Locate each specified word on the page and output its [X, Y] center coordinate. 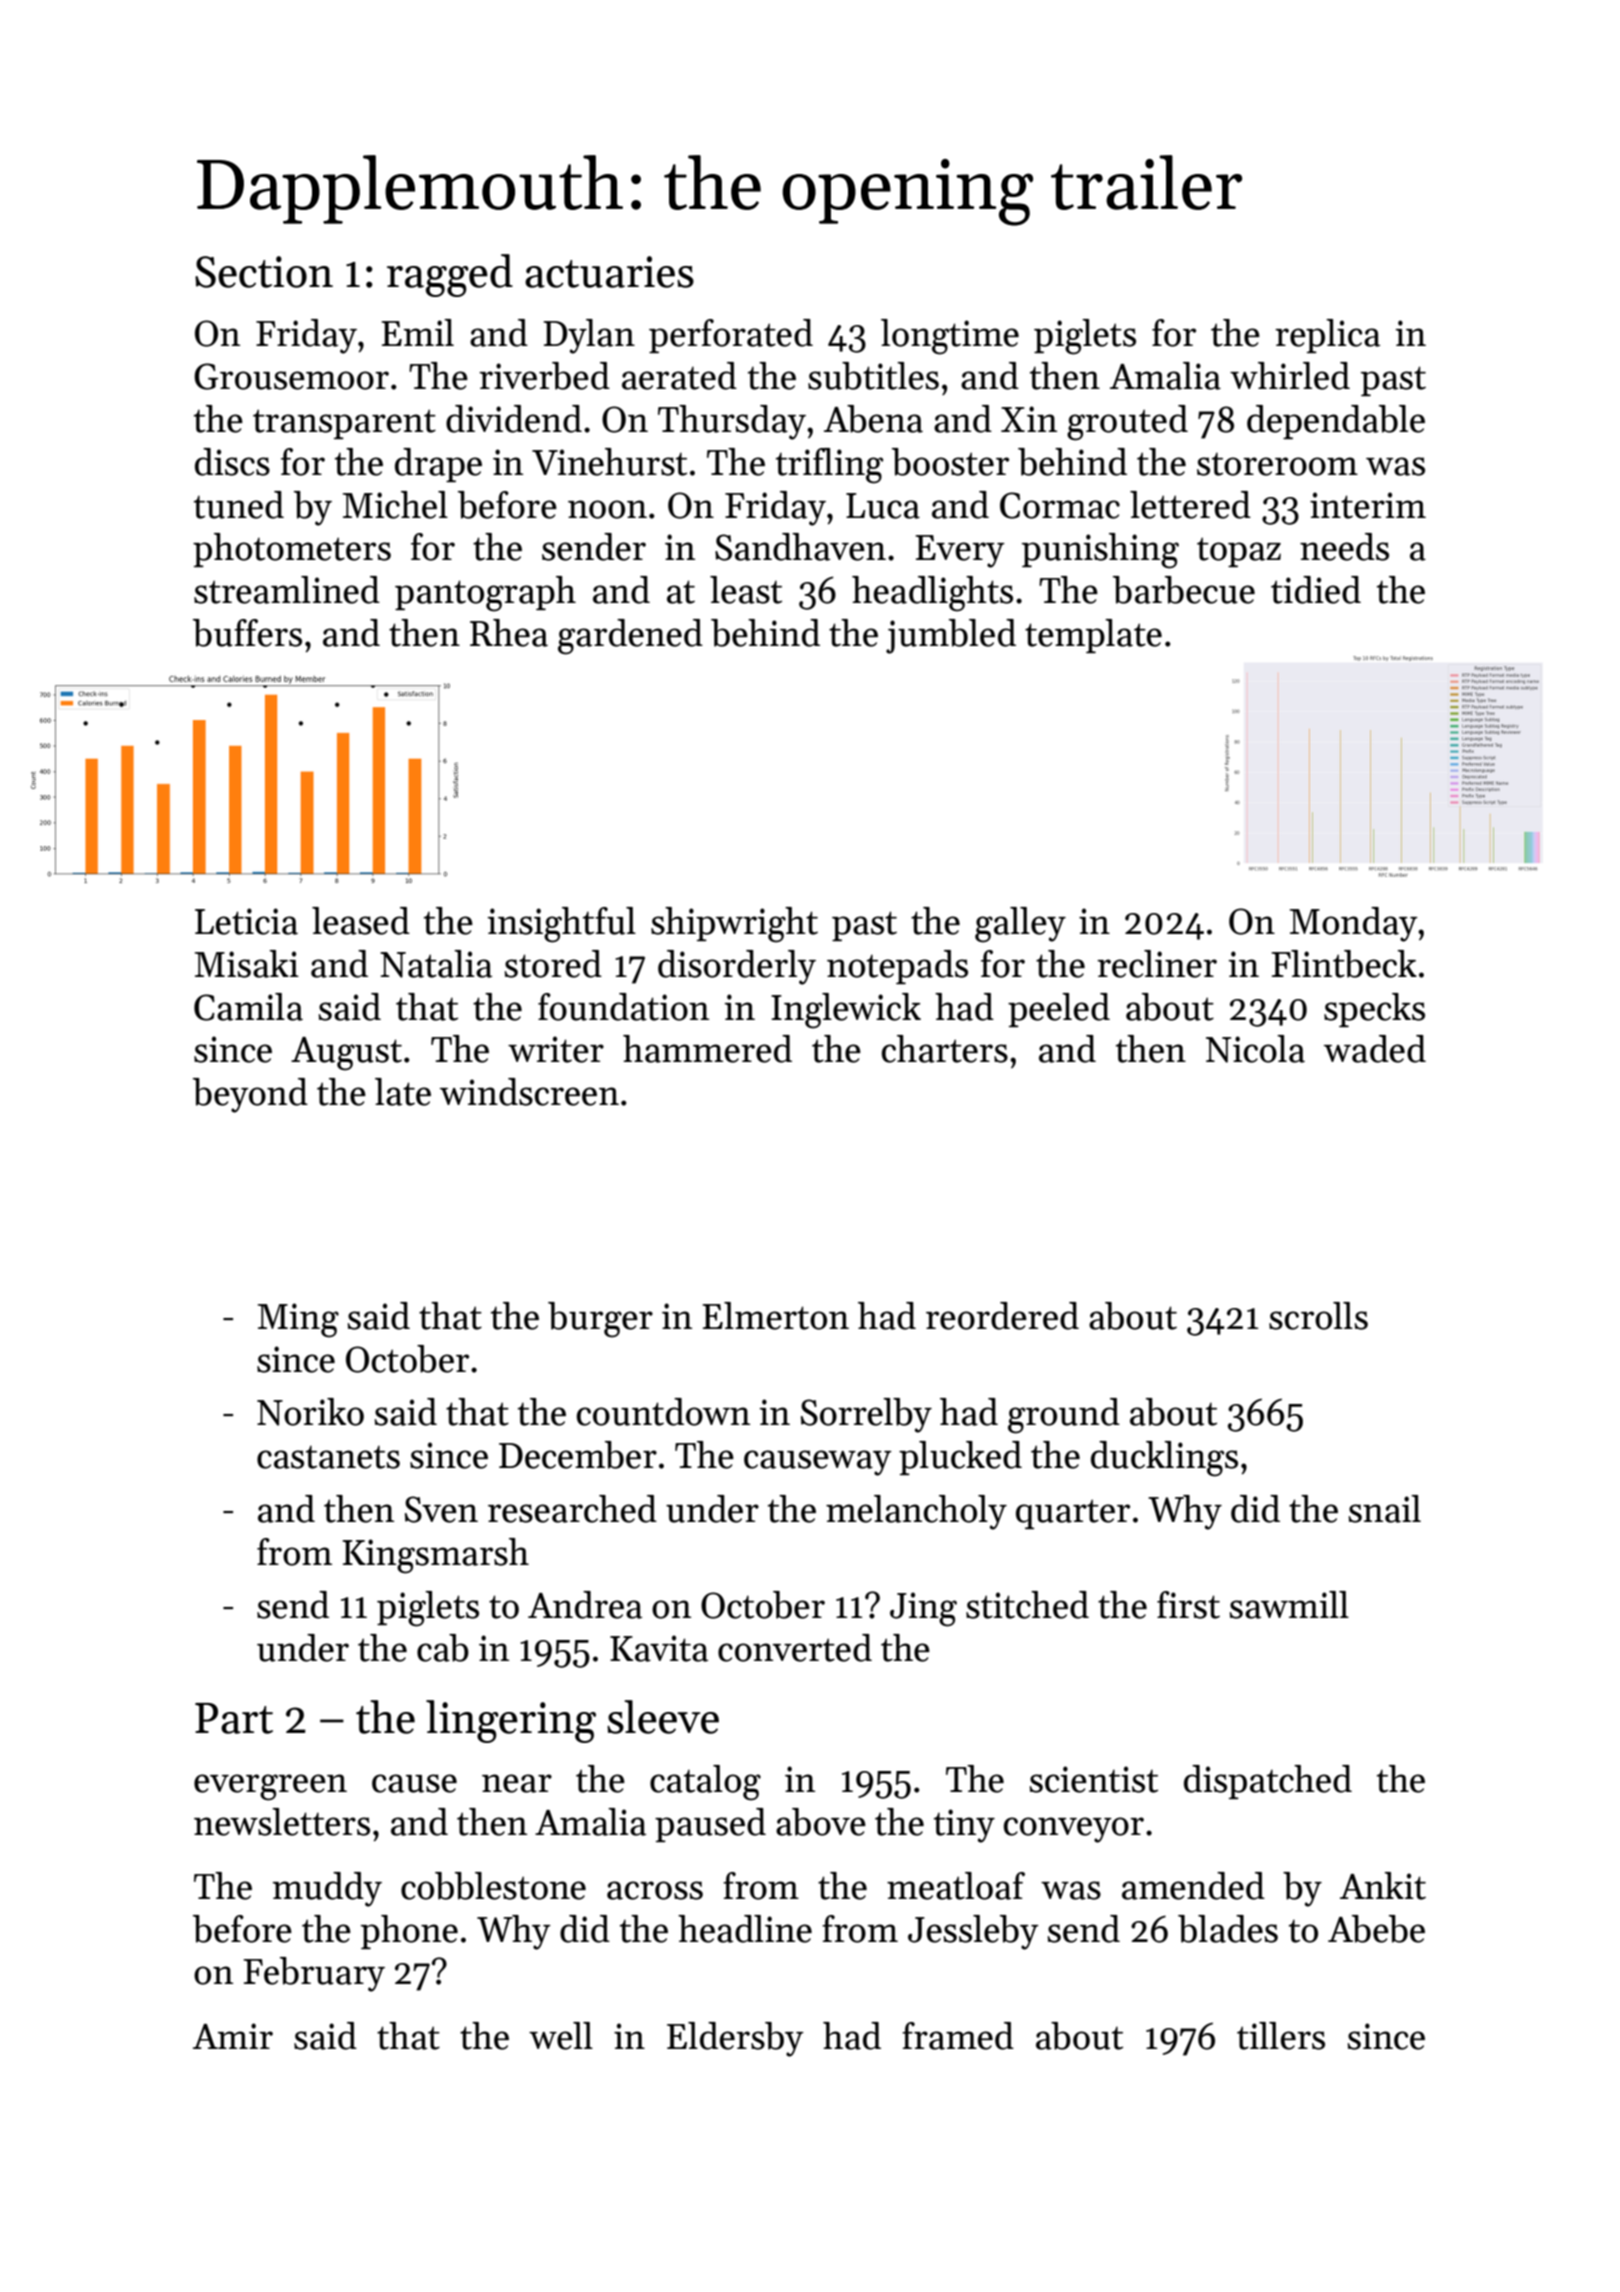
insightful [561, 925]
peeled [1059, 1010]
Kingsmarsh [436, 1556]
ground [1064, 1416]
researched [572, 1509]
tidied [1316, 590]
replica [1327, 336]
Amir [233, 2036]
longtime [950, 337]
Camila [248, 1007]
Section [264, 272]
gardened [630, 637]
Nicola [1255, 1049]
